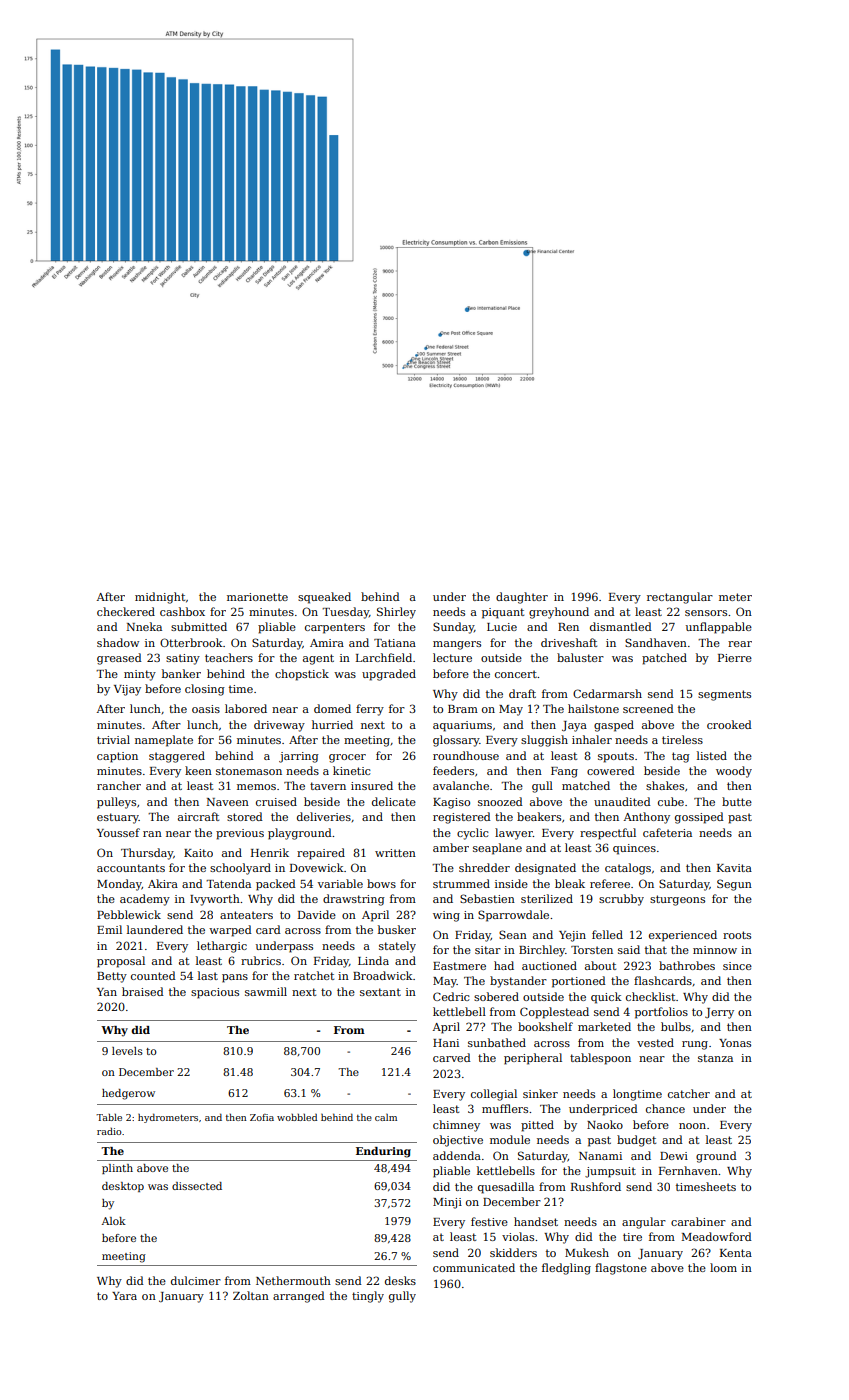 The height and width of the page is (1400, 849). I want to click on referee, so click(610, 883).
